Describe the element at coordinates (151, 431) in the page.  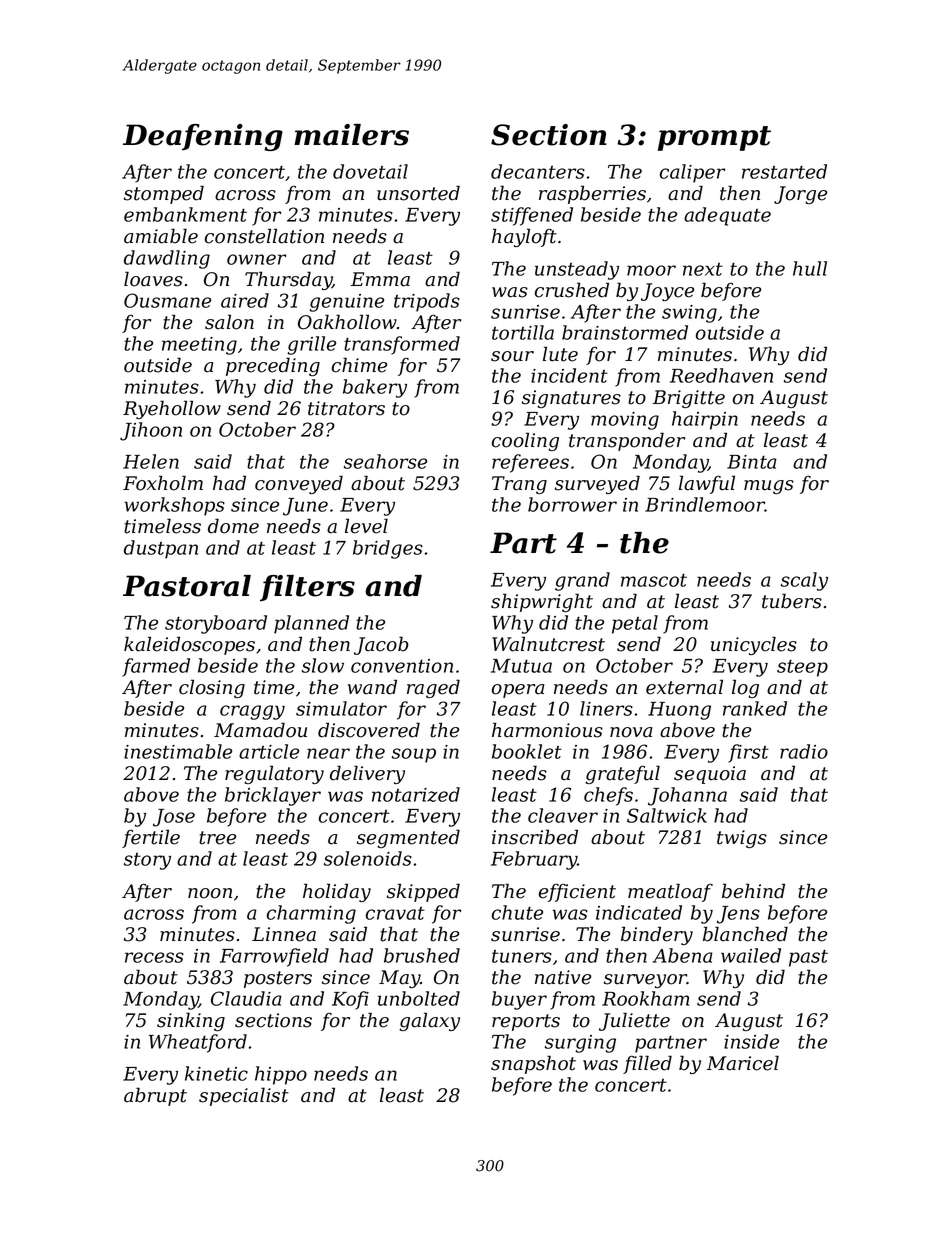
I see `Jihoon` at that location.
